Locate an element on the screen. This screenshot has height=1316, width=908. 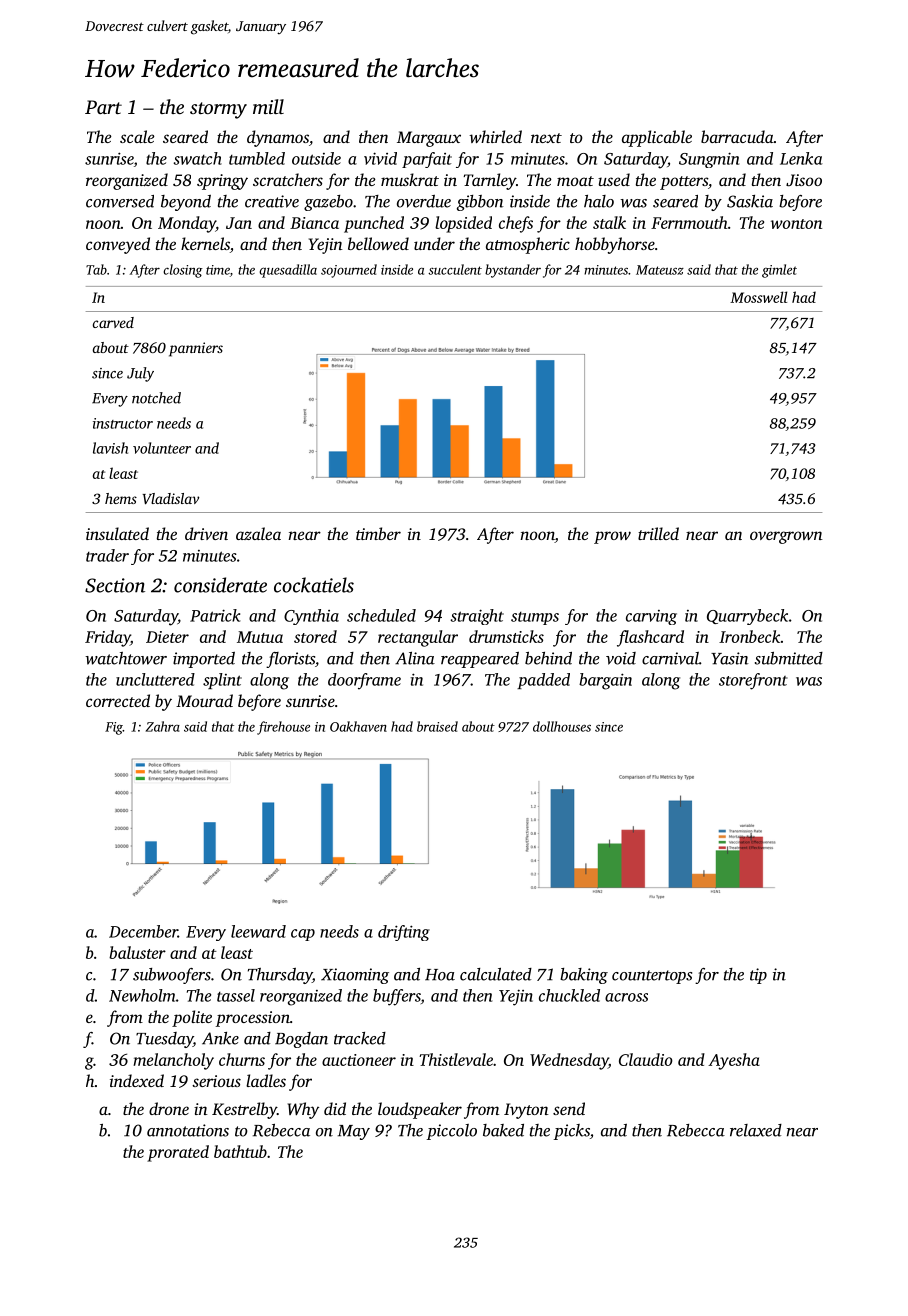
tip is located at coordinates (758, 976).
